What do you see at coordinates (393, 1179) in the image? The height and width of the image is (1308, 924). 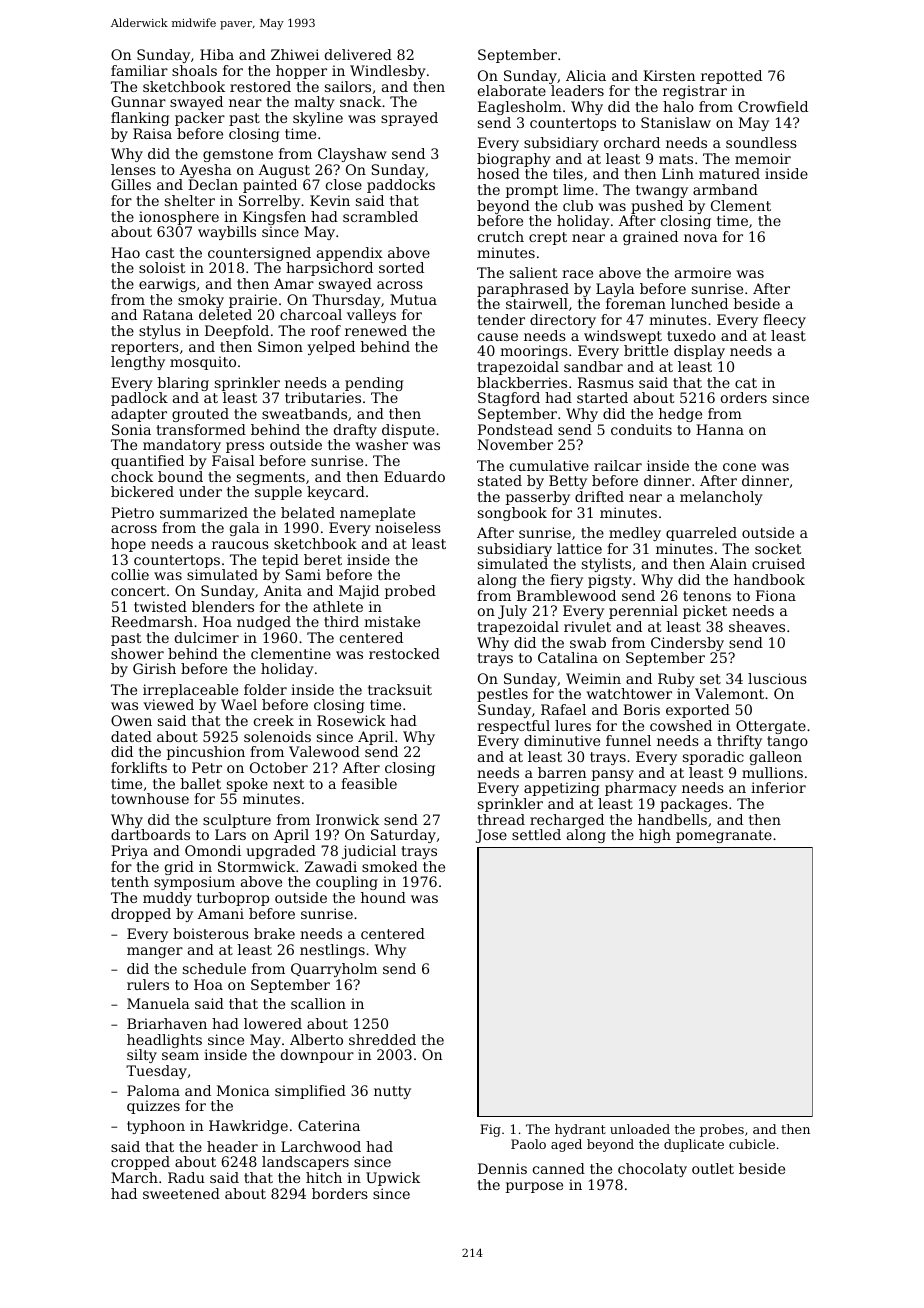 I see `Upwick` at bounding box center [393, 1179].
